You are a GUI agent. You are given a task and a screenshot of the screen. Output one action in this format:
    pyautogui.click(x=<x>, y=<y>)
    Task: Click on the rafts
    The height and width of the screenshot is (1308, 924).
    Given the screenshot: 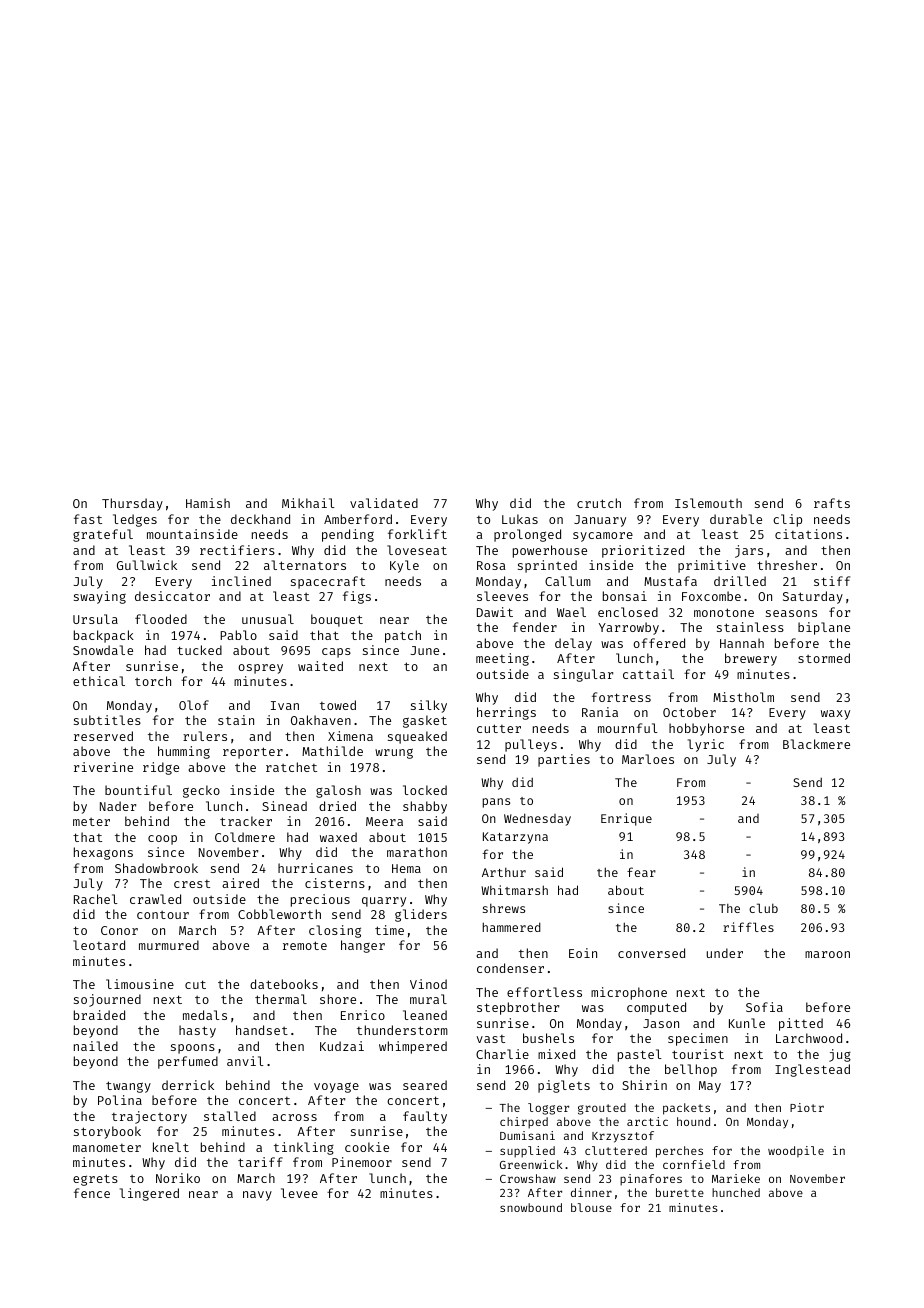 What is the action you would take?
    pyautogui.click(x=832, y=503)
